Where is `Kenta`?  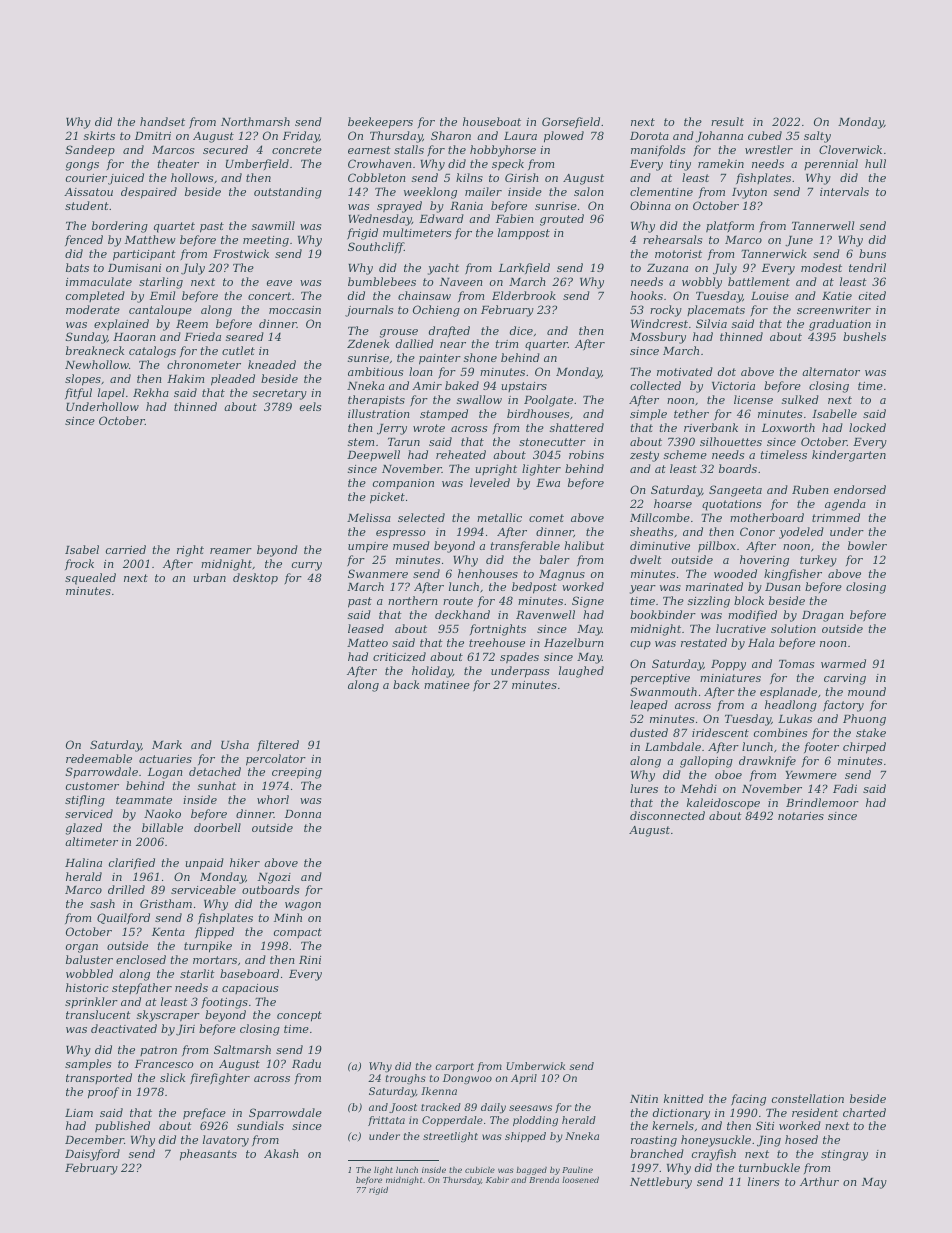 Kenta is located at coordinates (168, 932).
